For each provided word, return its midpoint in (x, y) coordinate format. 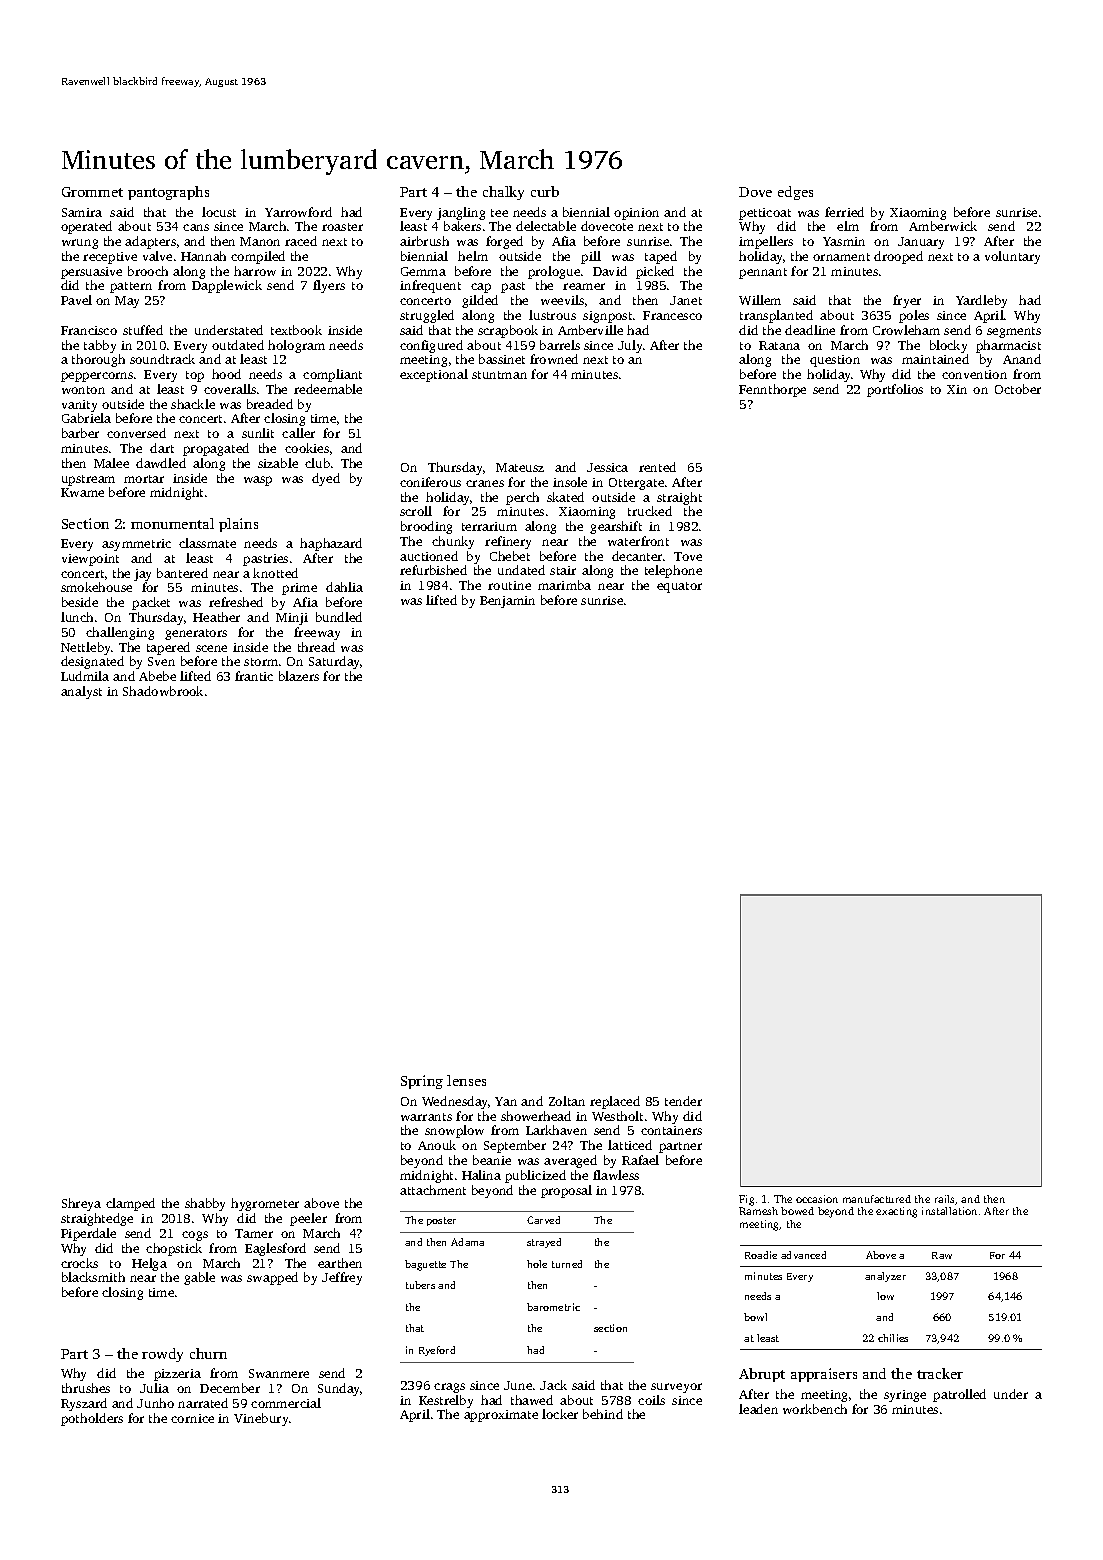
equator (679, 587)
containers (671, 1130)
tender (683, 1101)
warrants (426, 1117)
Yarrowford (298, 212)
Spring (422, 1082)
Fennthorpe (772, 390)
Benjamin (507, 602)
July (630, 346)
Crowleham (906, 330)
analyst (81, 692)
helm (473, 256)
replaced (615, 1102)
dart (162, 448)
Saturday (334, 662)
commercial (286, 1403)
